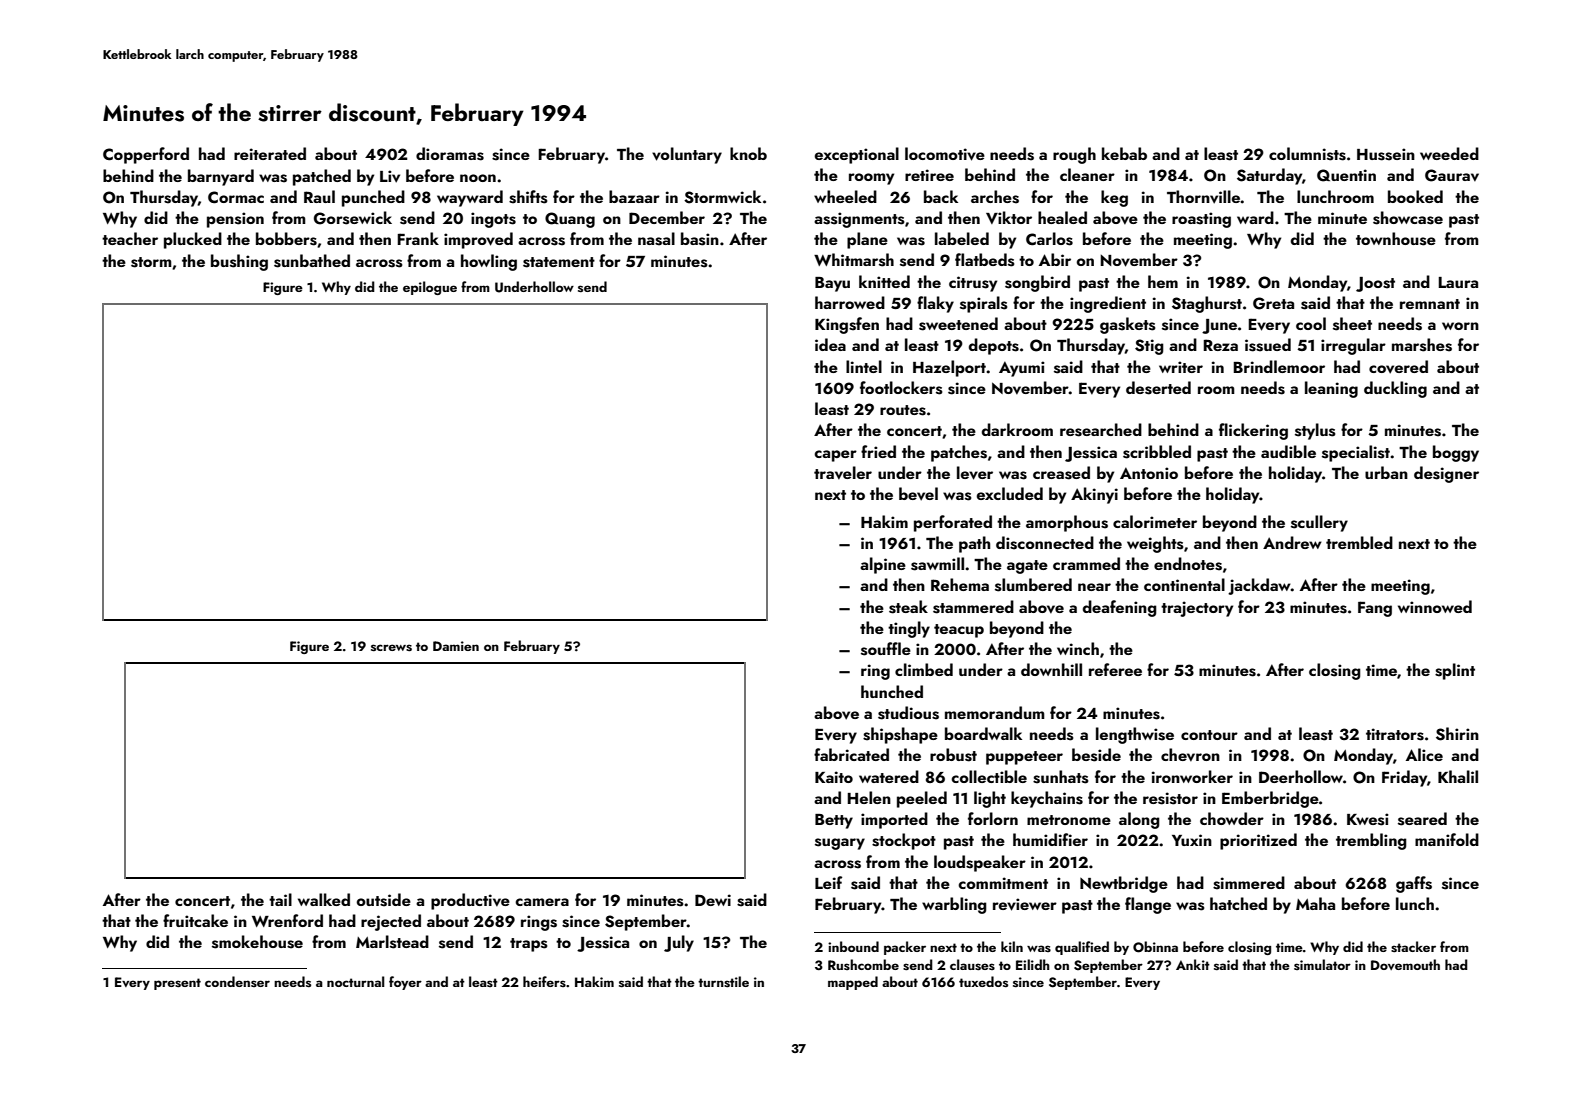 The width and height of the screenshot is (1582, 1119). I want to click on fabricated, so click(851, 754).
